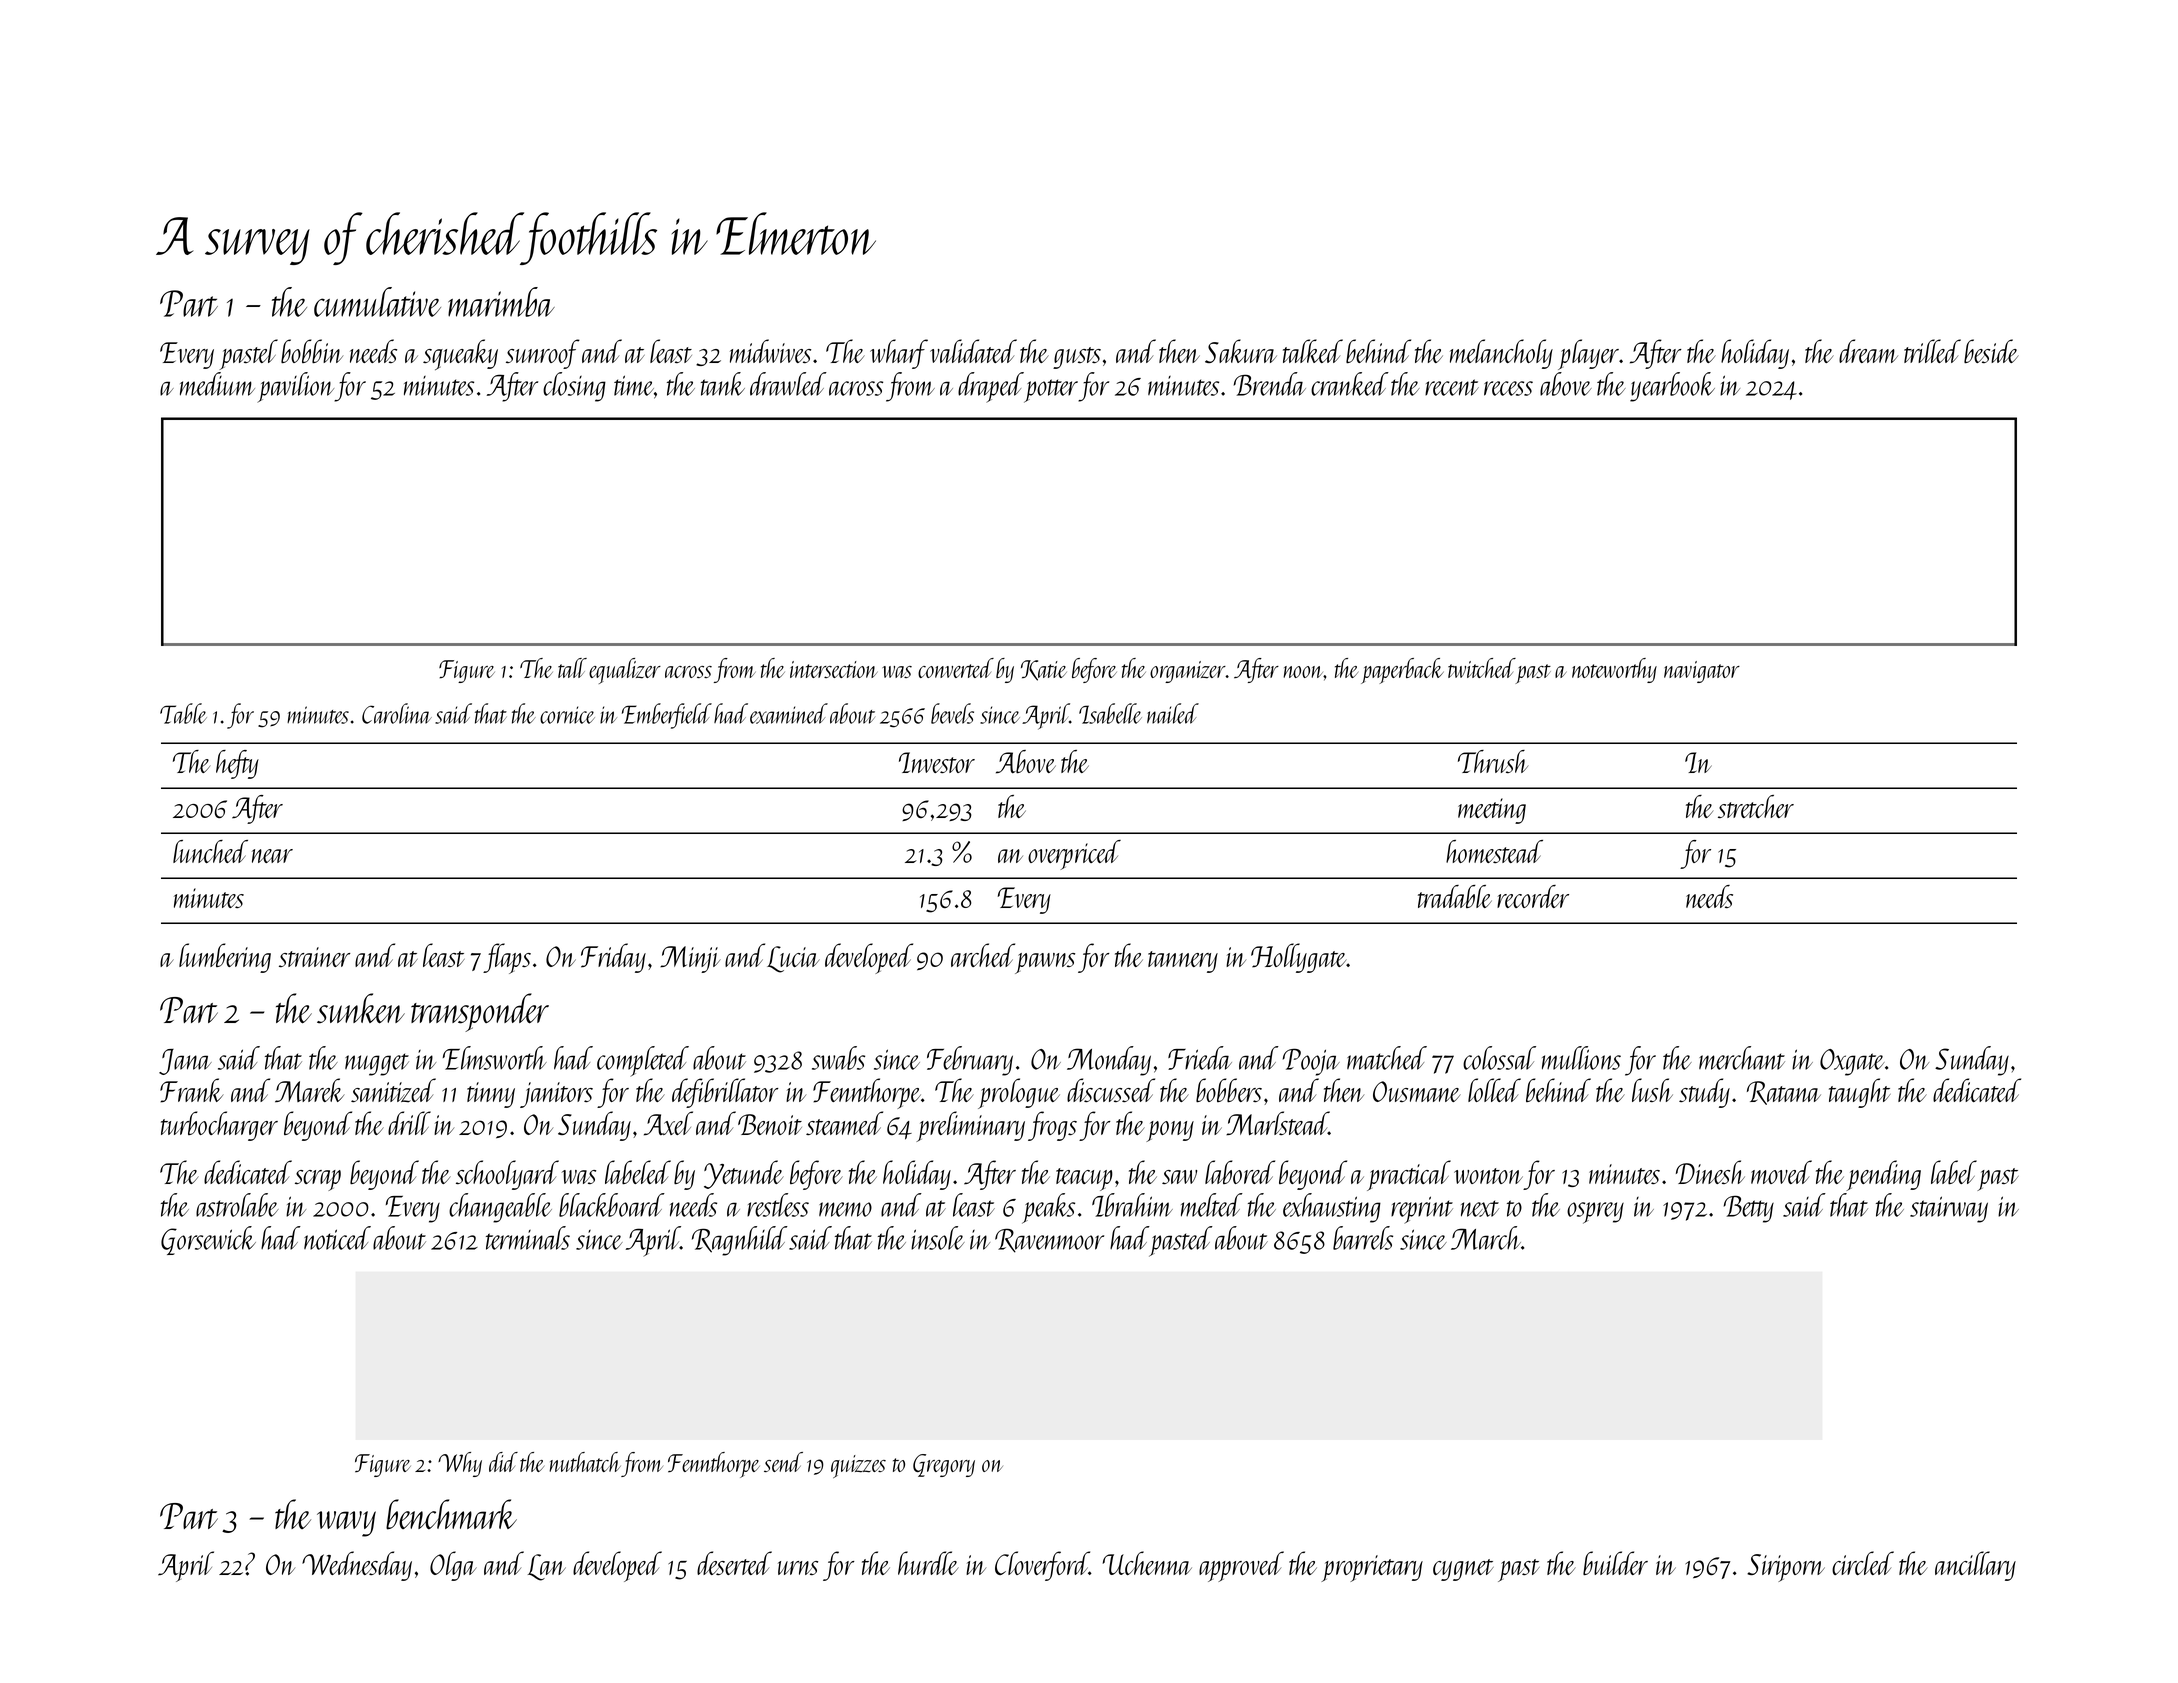 This document has height=1683, width=2178. I want to click on cranked, so click(1350, 384).
